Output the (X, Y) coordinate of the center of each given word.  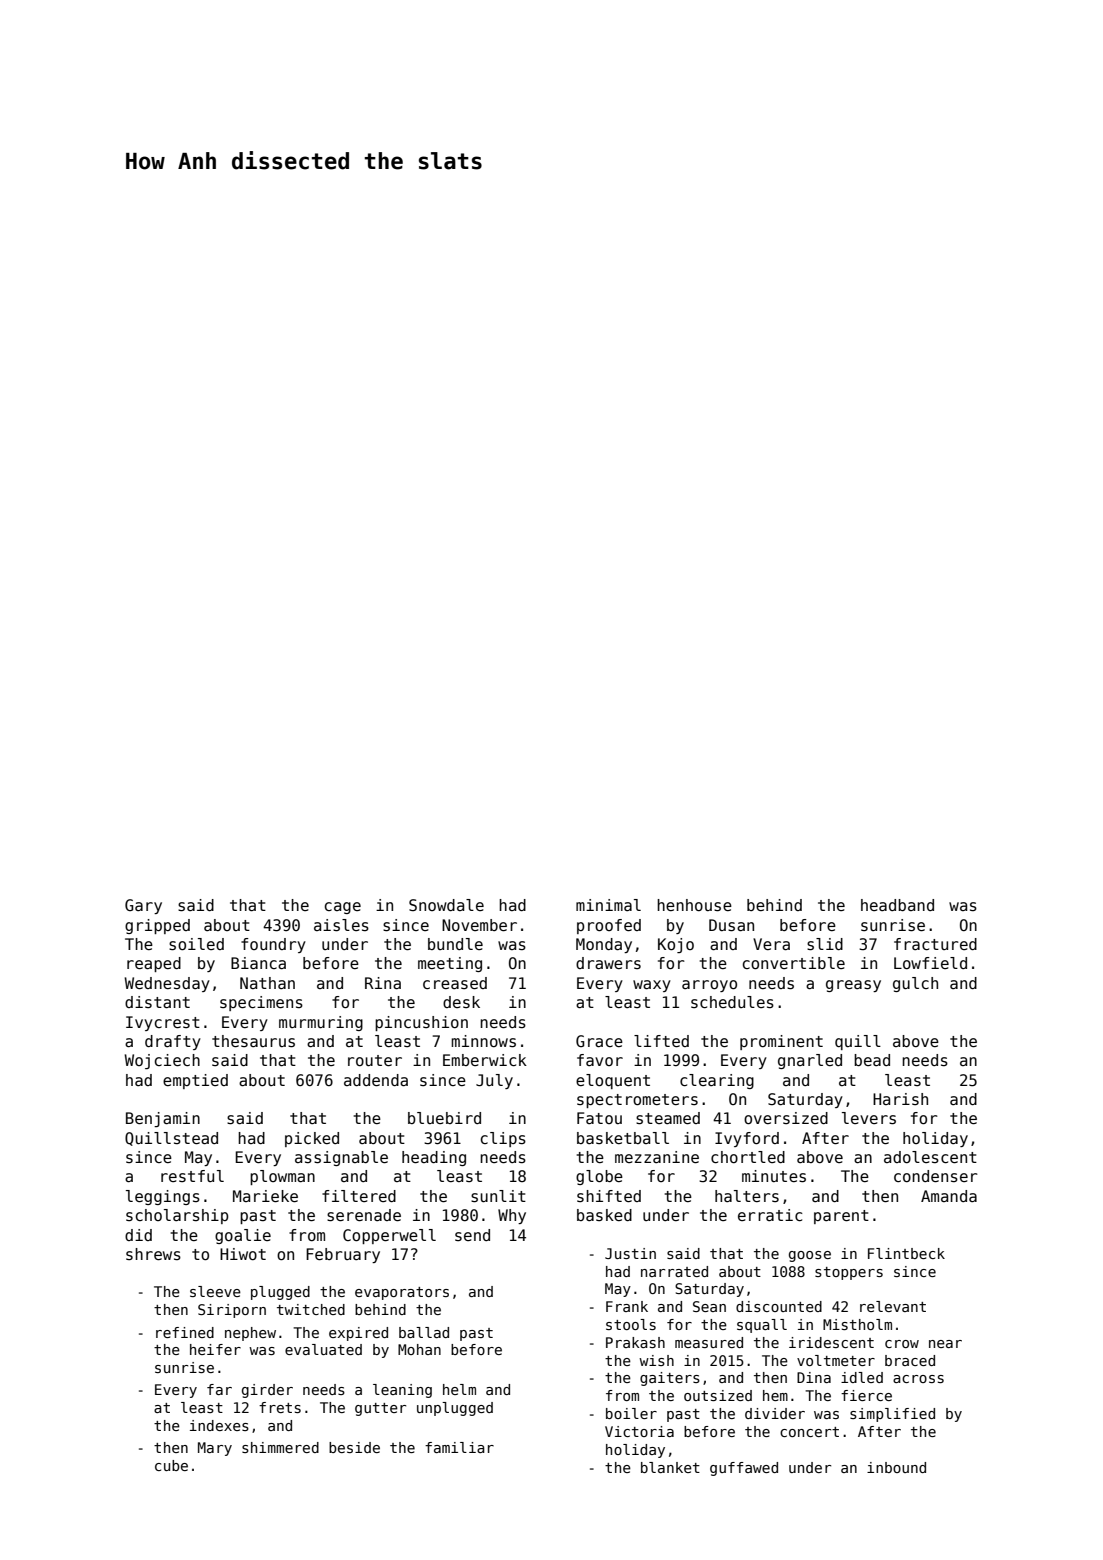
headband (897, 905)
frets (280, 1407)
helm (459, 1389)
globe (599, 1177)
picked (312, 1139)
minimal (608, 905)
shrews (153, 1254)
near (945, 1344)
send (472, 1235)
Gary (143, 906)
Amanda (949, 1196)
